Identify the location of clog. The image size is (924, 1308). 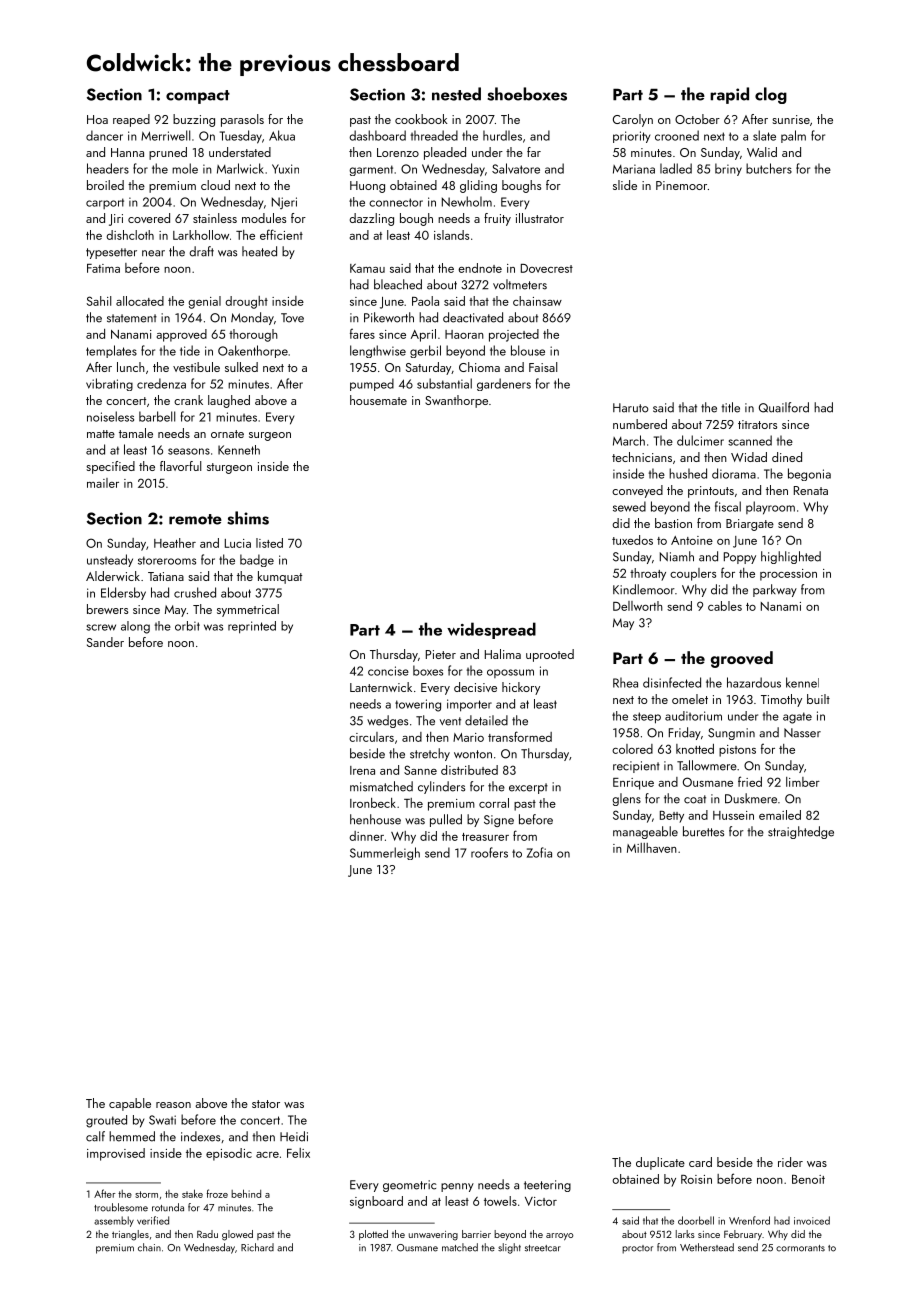
(771, 95).
